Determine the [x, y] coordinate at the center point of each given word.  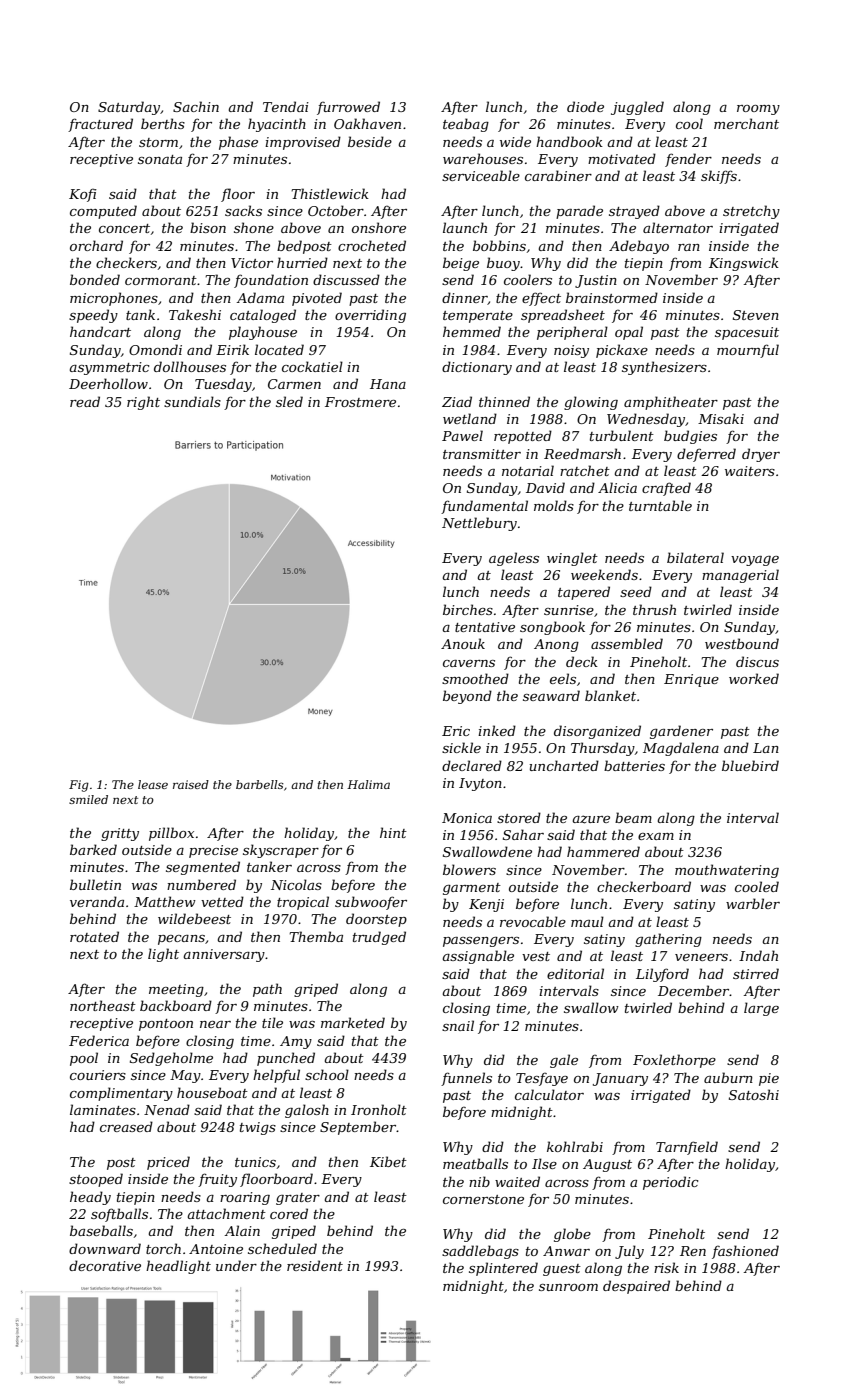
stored [519, 817]
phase [238, 143]
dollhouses [190, 366]
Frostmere [360, 402]
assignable [478, 957]
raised [191, 784]
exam [656, 836]
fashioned [745, 1252]
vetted [222, 901]
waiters [750, 471]
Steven [756, 315]
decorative [105, 1265]
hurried [302, 262]
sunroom [568, 1287]
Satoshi [754, 1094]
